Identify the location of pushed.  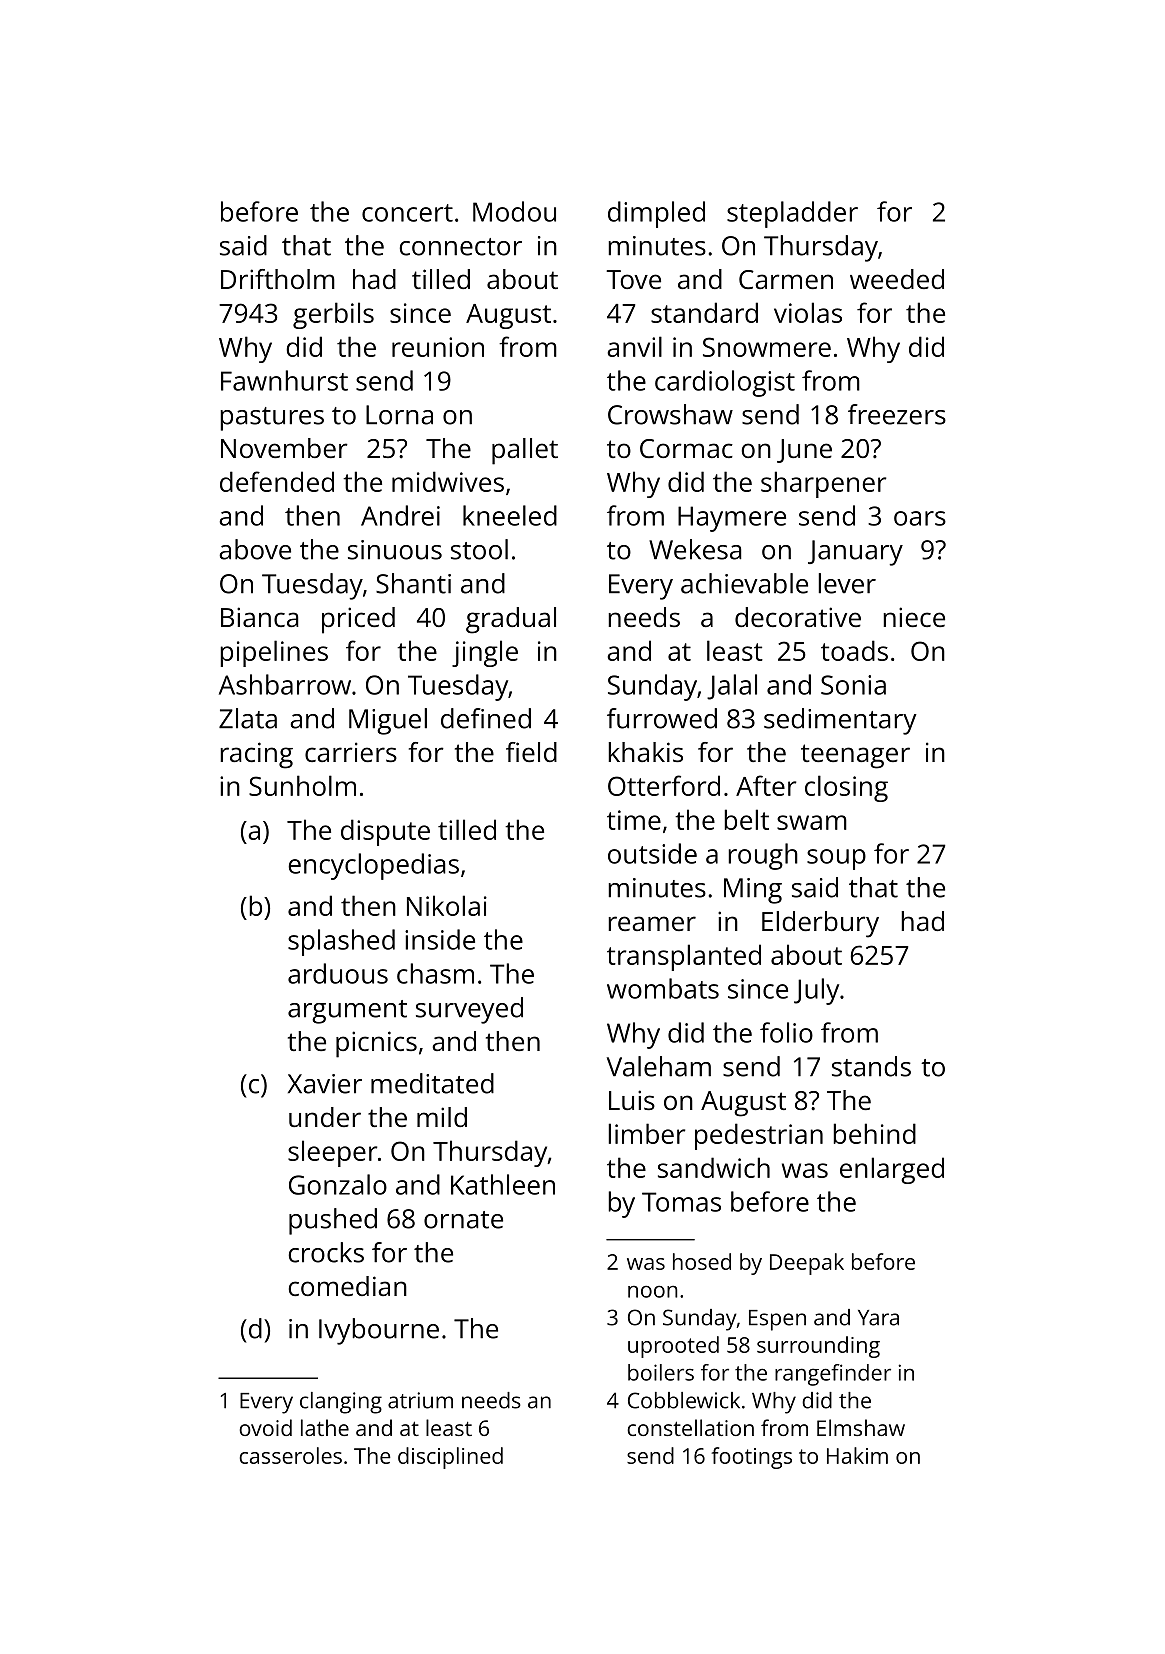
(333, 1221).
